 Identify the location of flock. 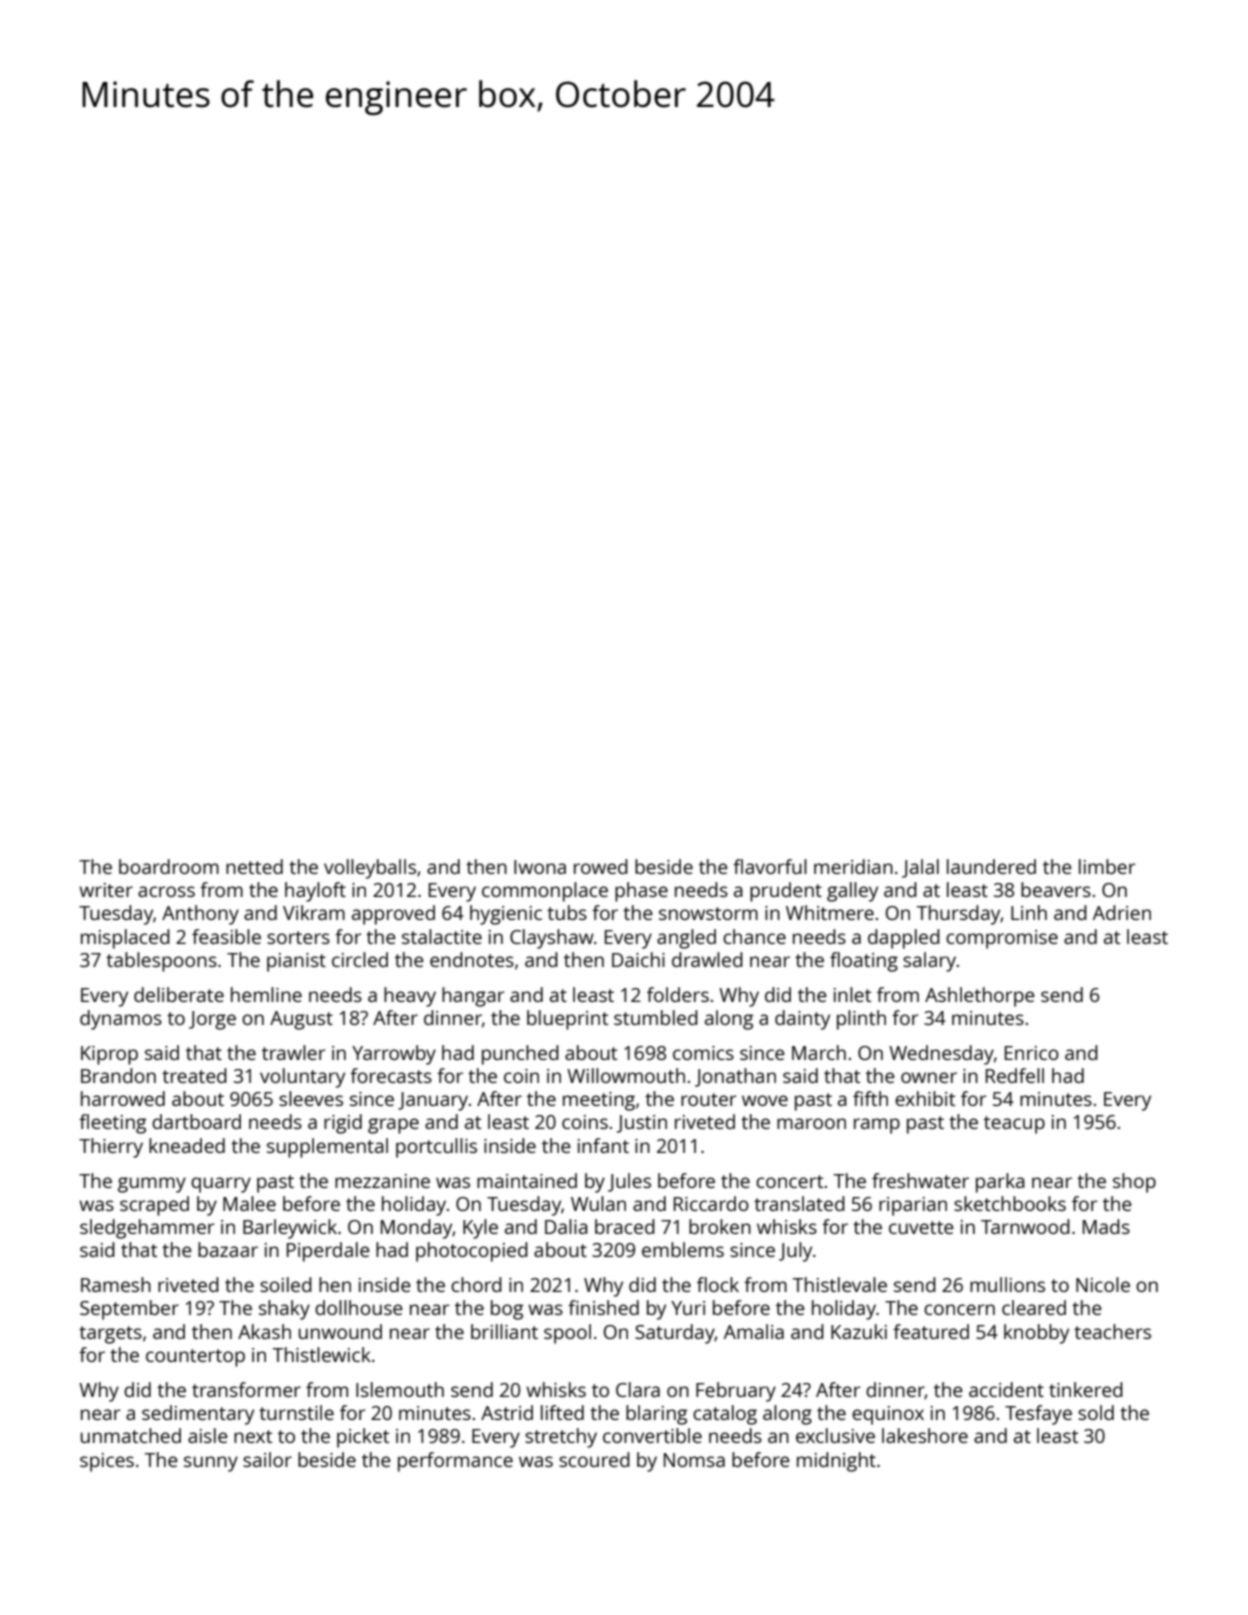
(718, 1284).
